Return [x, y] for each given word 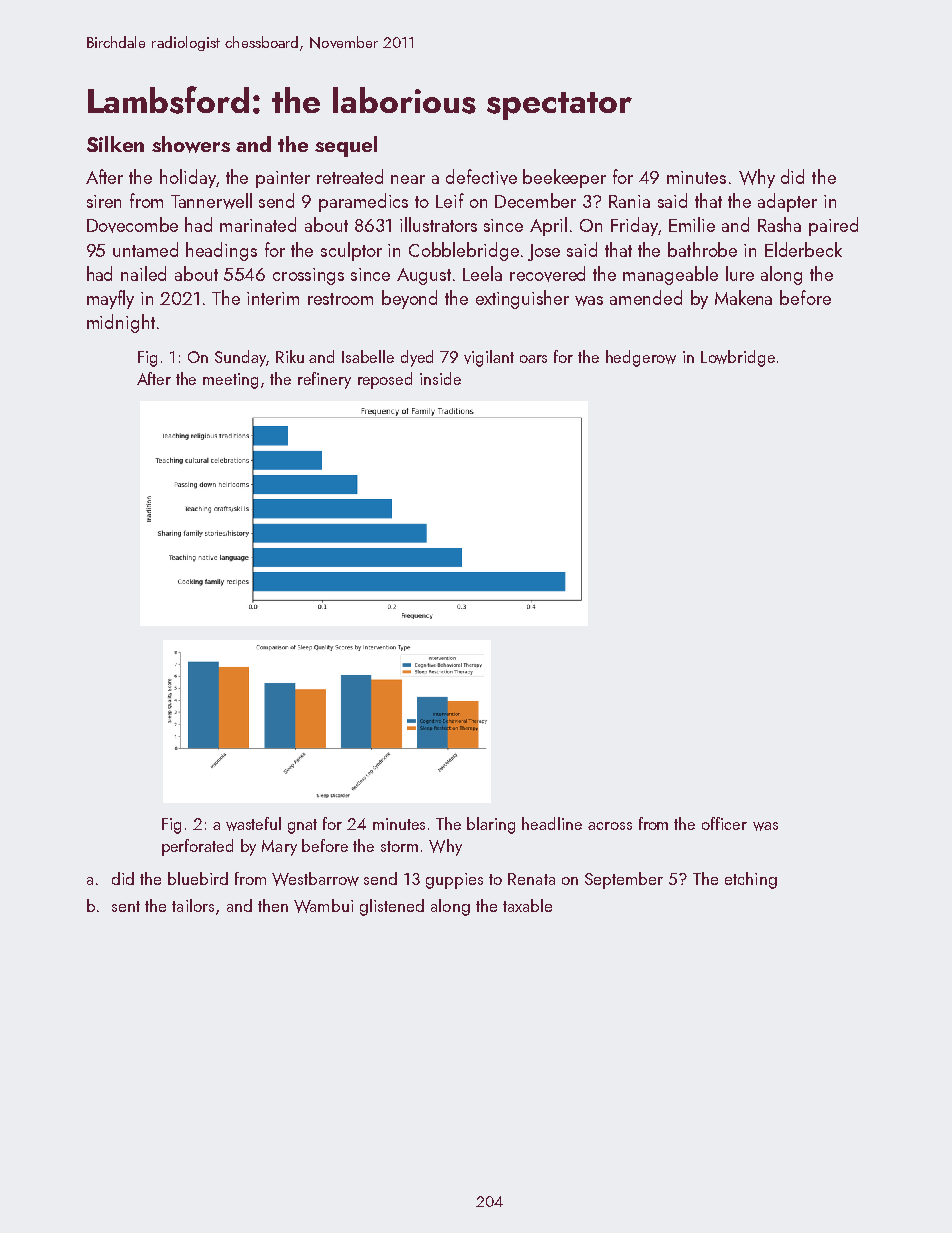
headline [552, 823]
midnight [121, 323]
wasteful [253, 824]
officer [724, 823]
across [610, 826]
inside [440, 378]
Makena [743, 297]
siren [104, 201]
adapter [787, 202]
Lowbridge [738, 358]
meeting [230, 381]
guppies [454, 881]
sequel [346, 146]
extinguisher [522, 299]
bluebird [198, 878]
